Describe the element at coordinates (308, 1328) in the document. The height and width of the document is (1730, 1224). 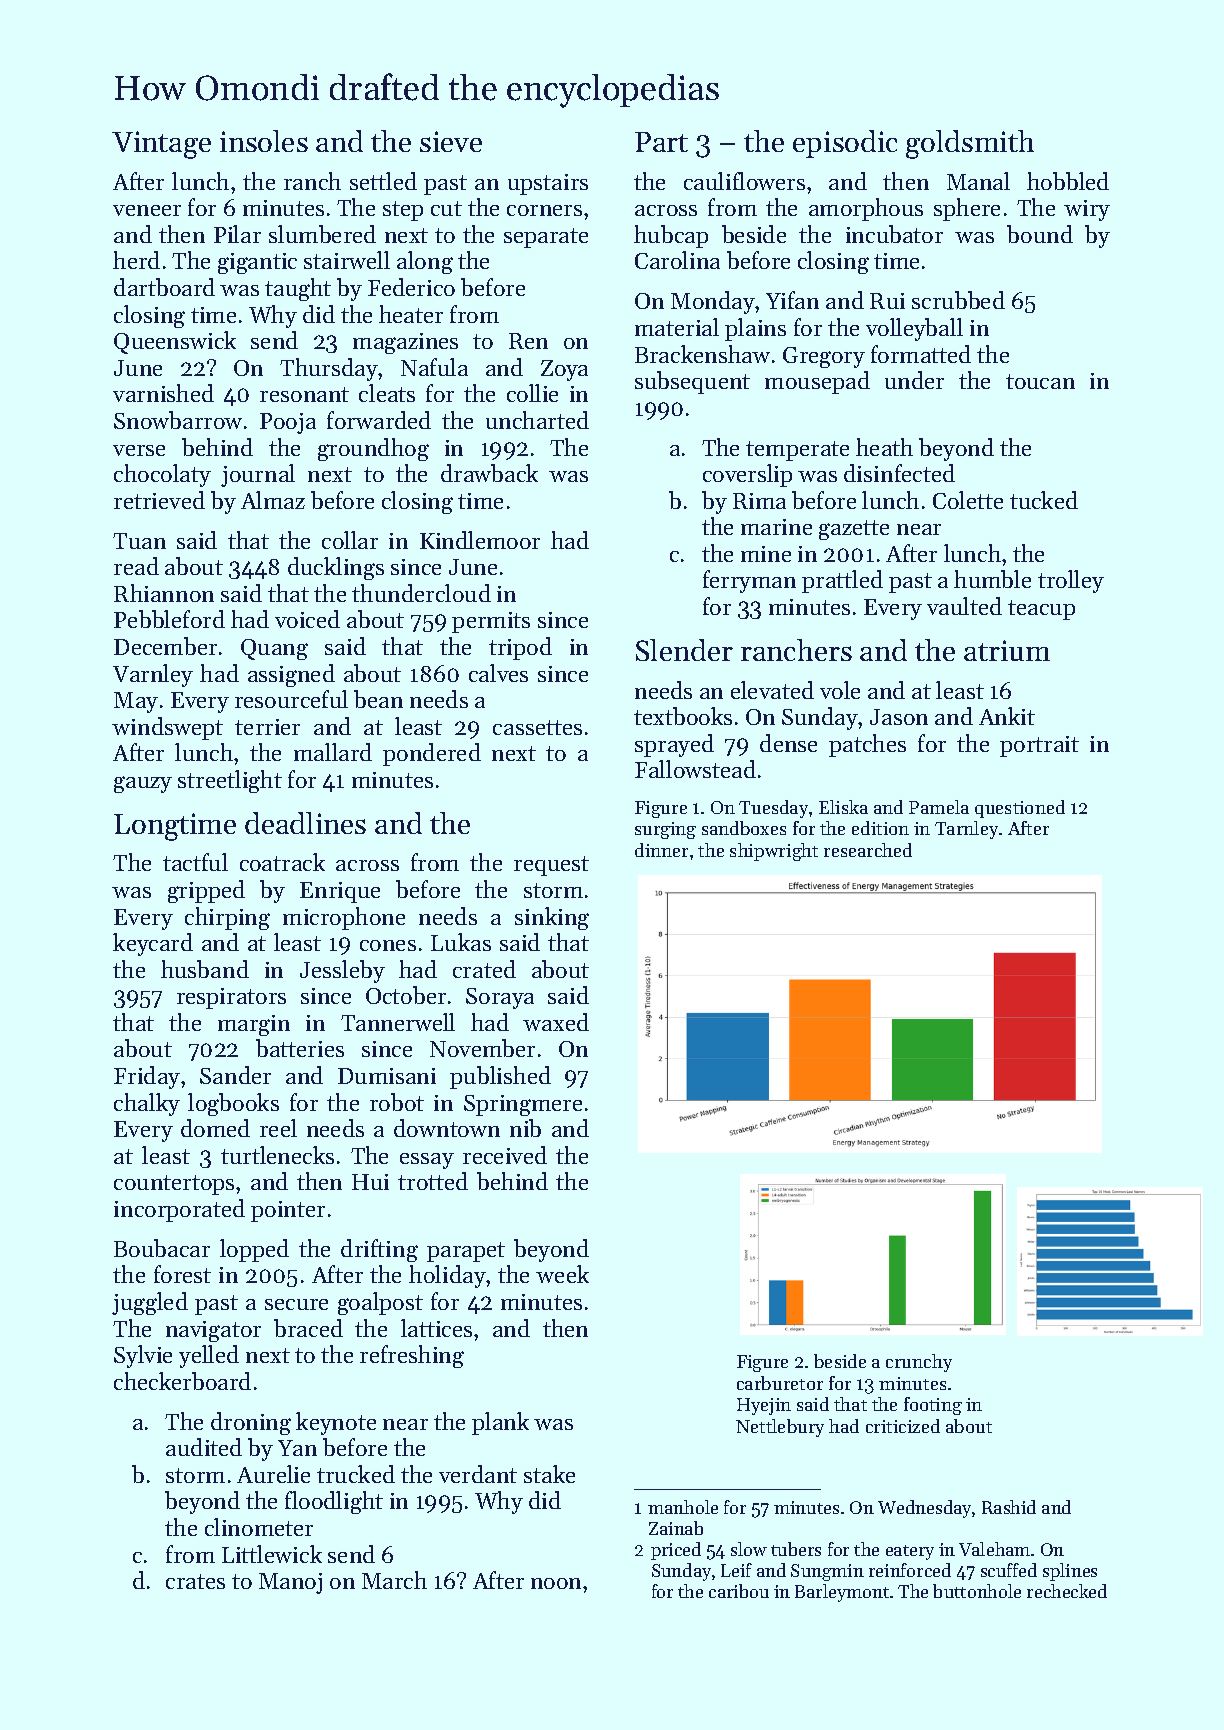
I see `braced` at that location.
